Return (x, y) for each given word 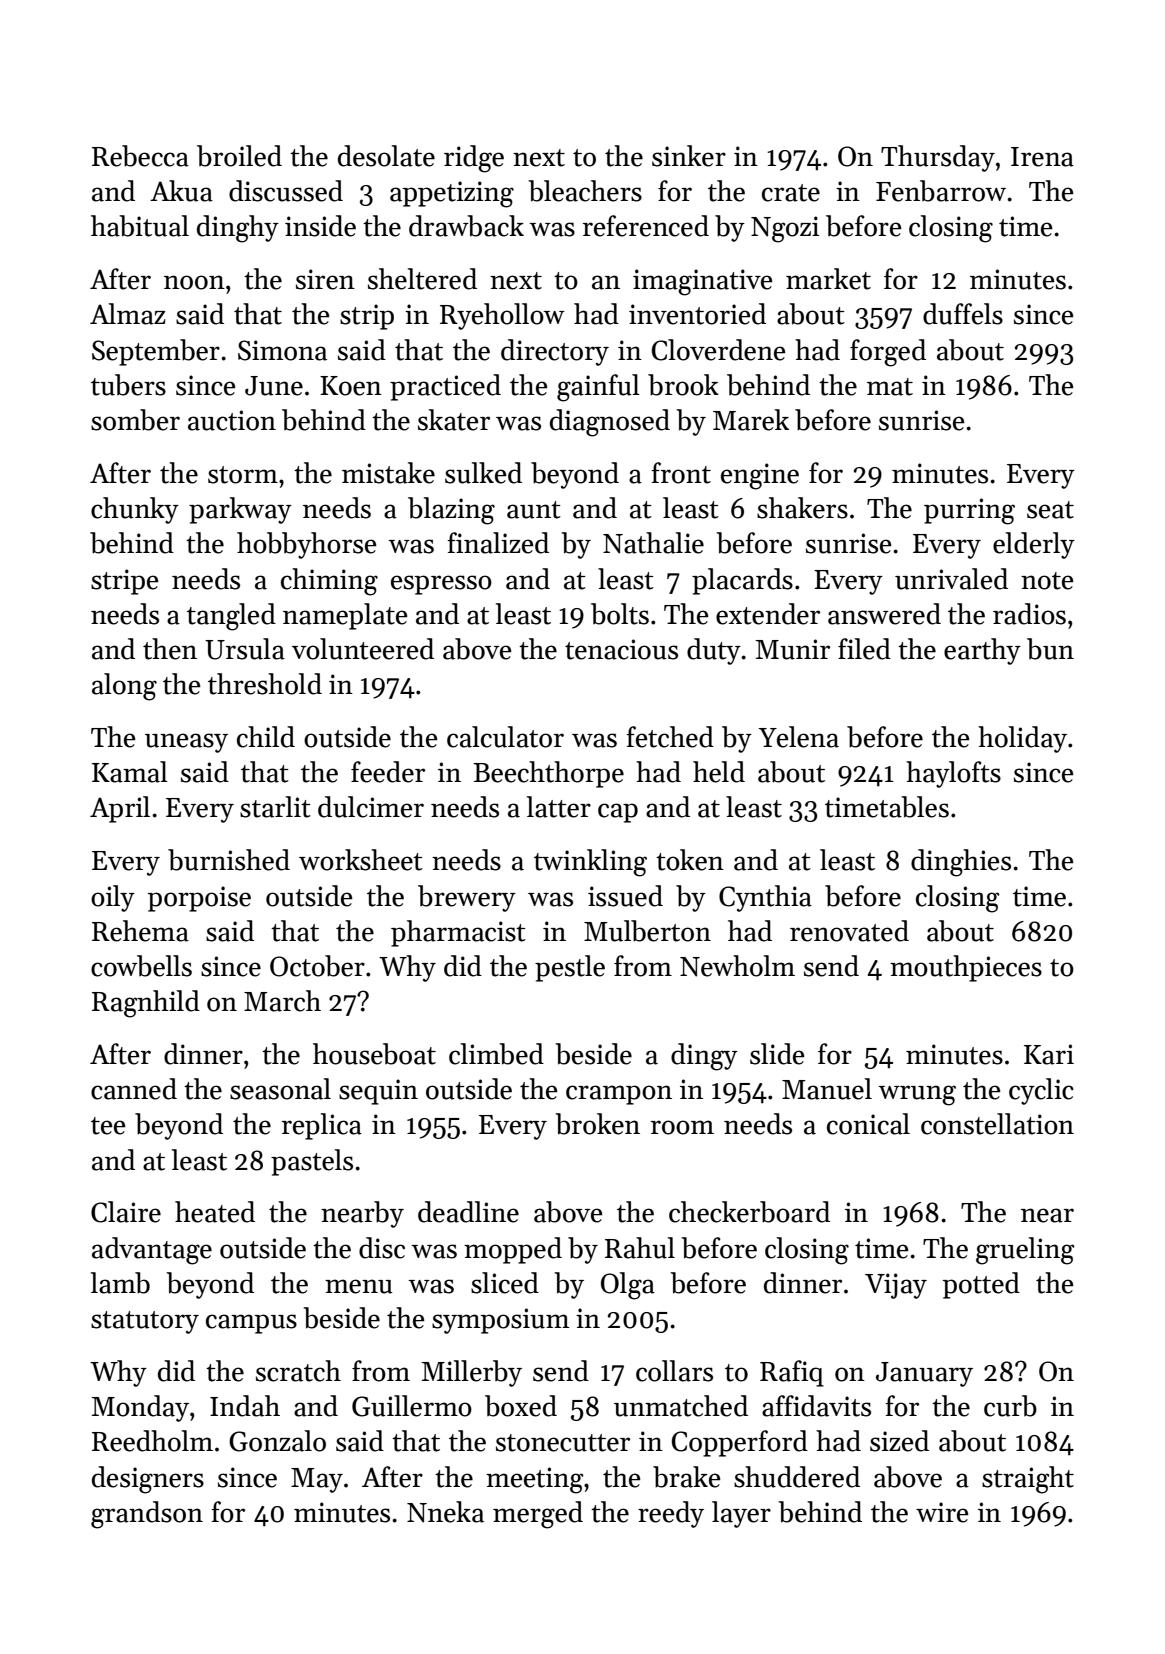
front (681, 473)
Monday (140, 1408)
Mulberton (647, 931)
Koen (351, 386)
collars (674, 1371)
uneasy (186, 743)
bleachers (585, 191)
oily (113, 898)
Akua (181, 191)
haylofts (953, 774)
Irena (1042, 157)
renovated (849, 931)
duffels (963, 314)
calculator (505, 737)
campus (251, 1324)
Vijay (896, 1286)
